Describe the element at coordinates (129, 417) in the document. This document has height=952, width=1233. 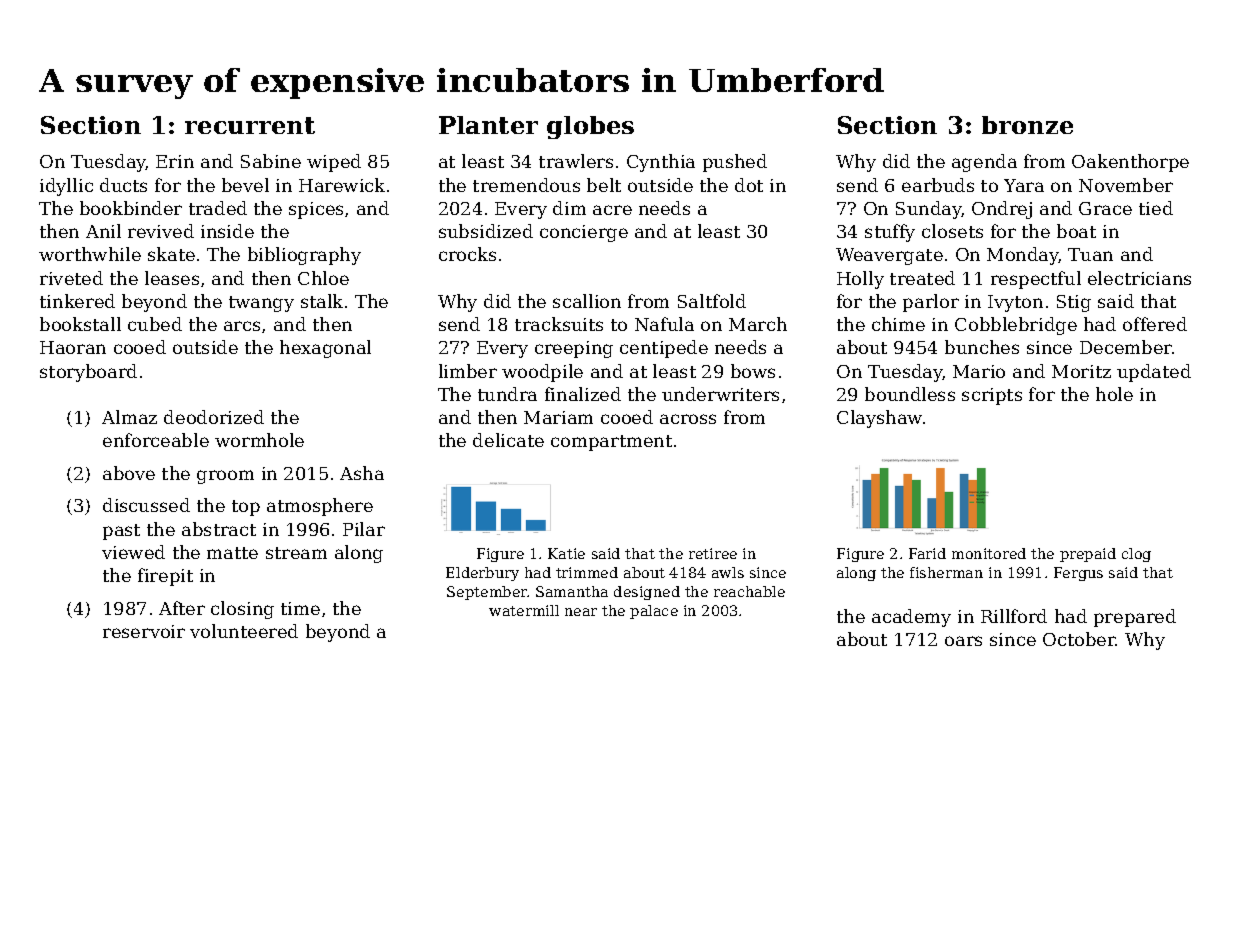
I see `Almaz` at that location.
